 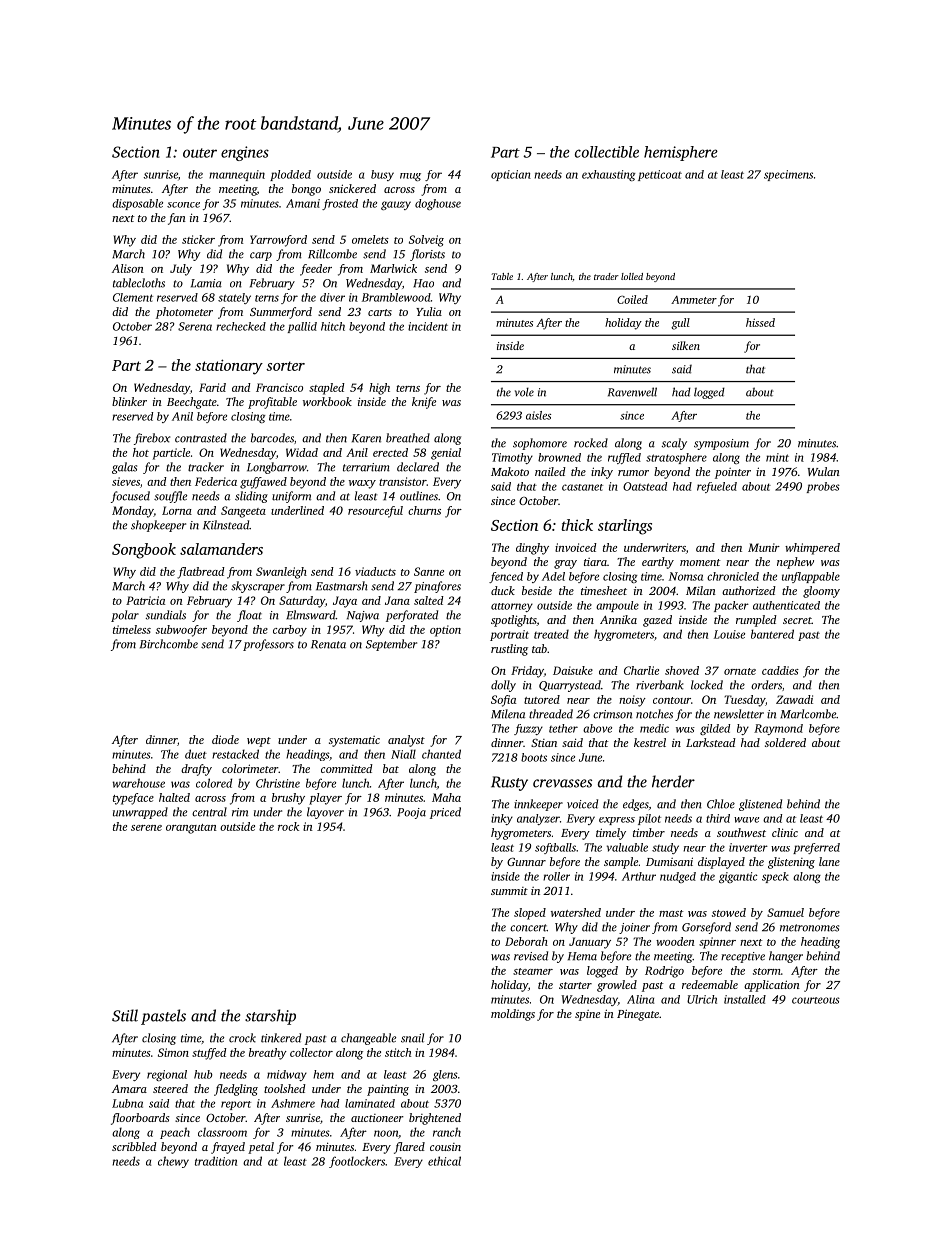 I want to click on tether, so click(x=563, y=728).
